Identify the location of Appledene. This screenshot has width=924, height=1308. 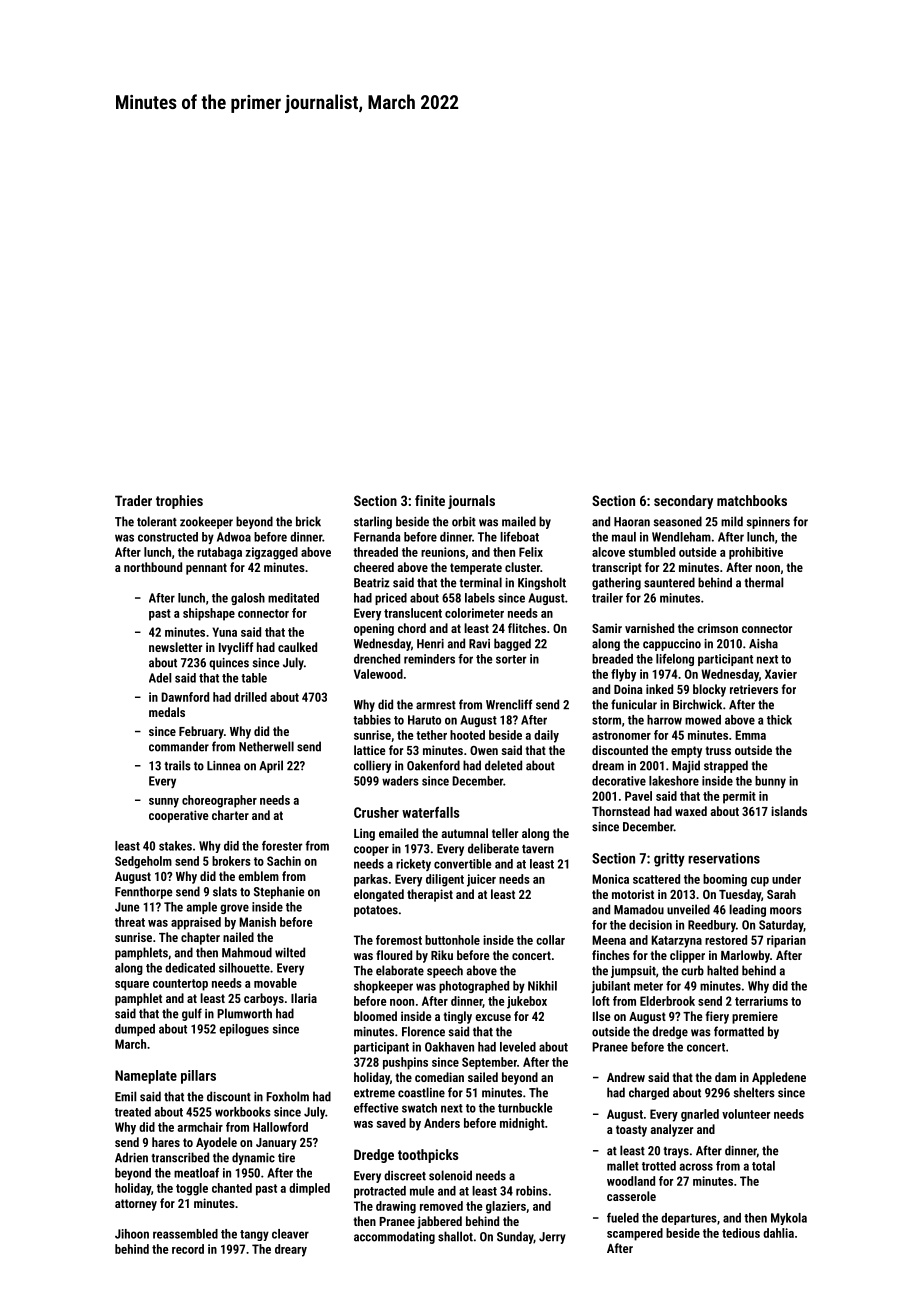
(779, 1078).
